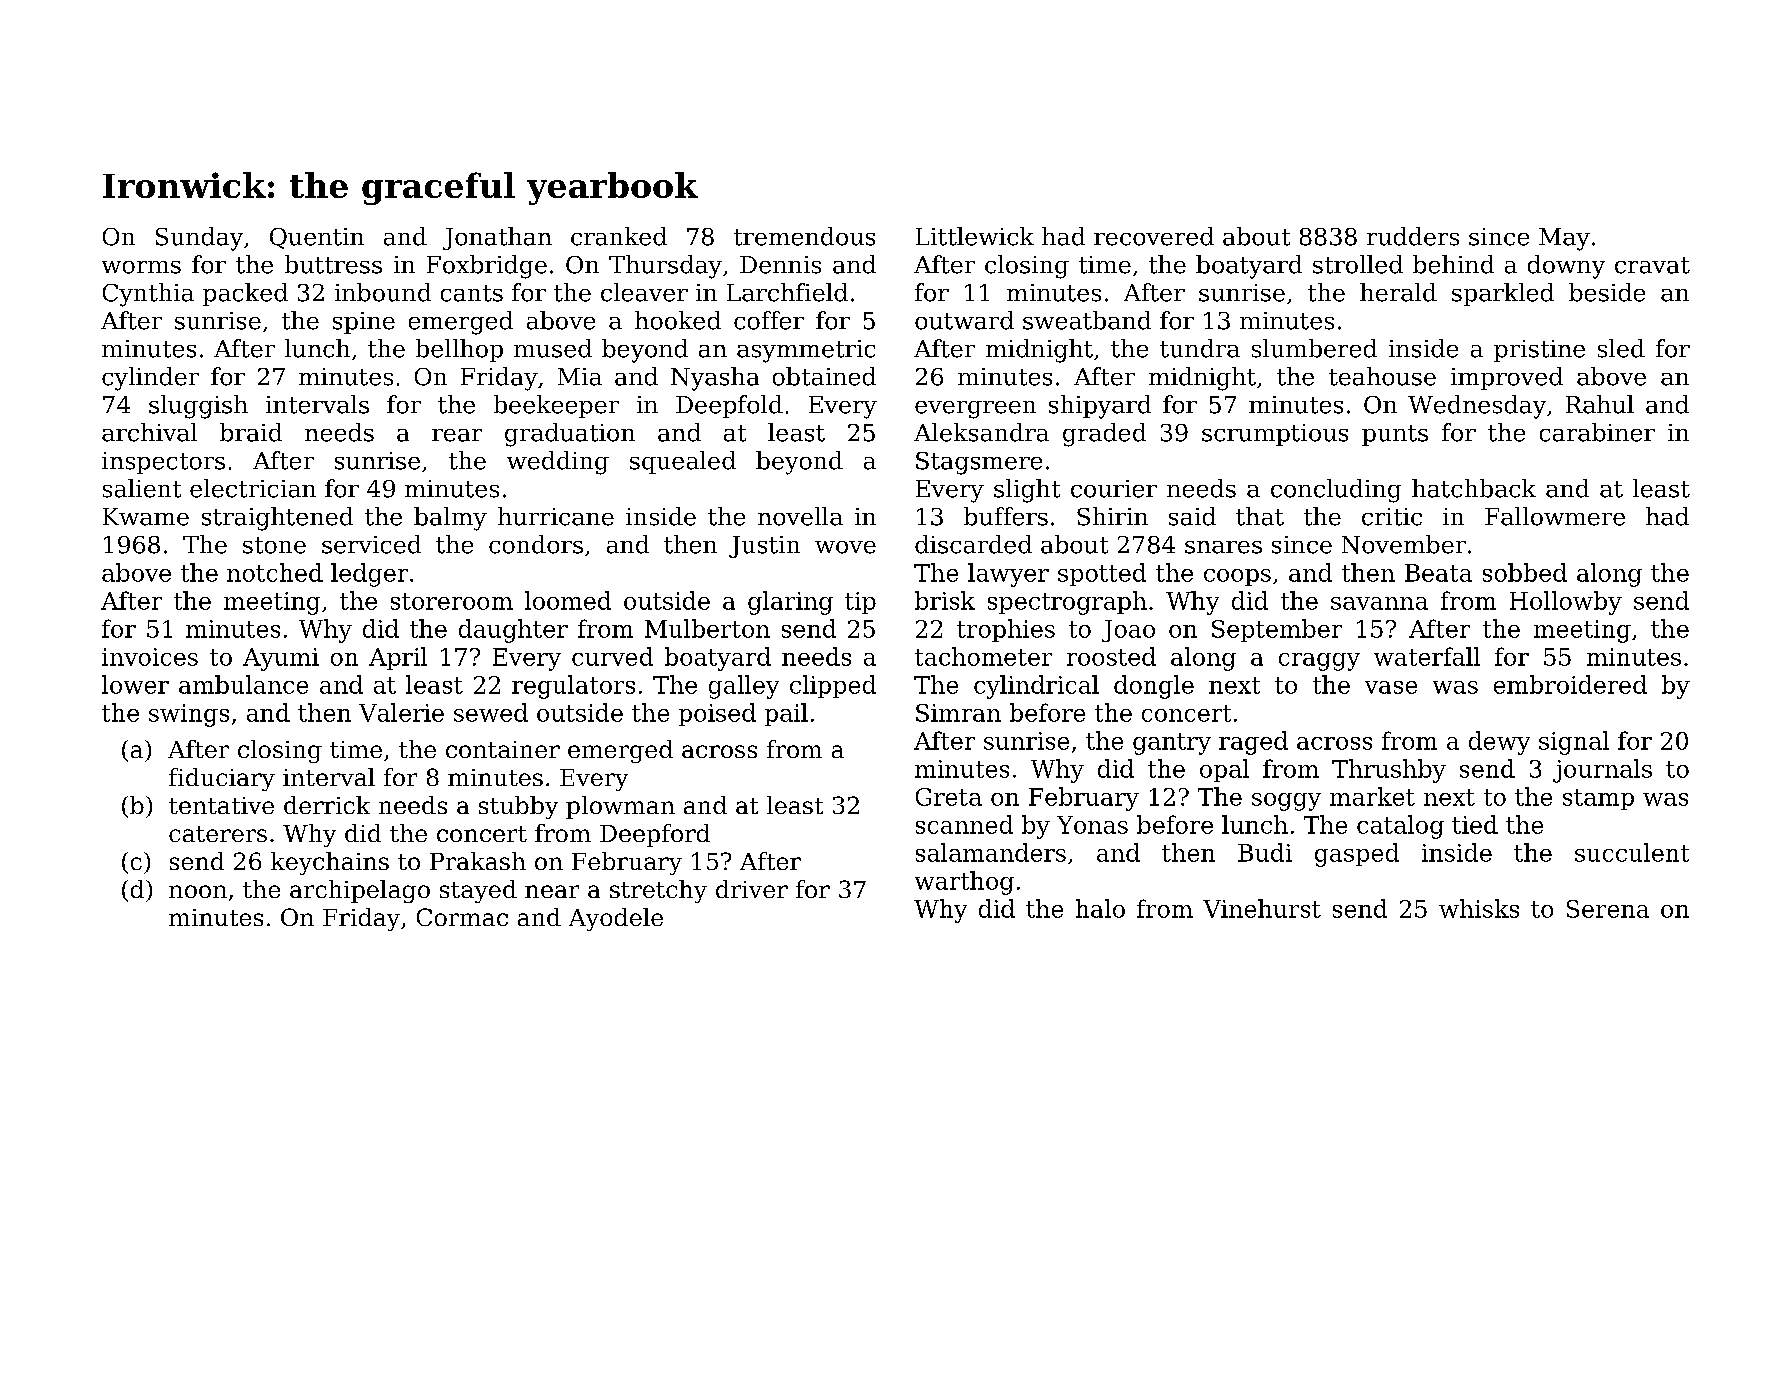  What do you see at coordinates (459, 350) in the screenshot?
I see `bellhop` at bounding box center [459, 350].
